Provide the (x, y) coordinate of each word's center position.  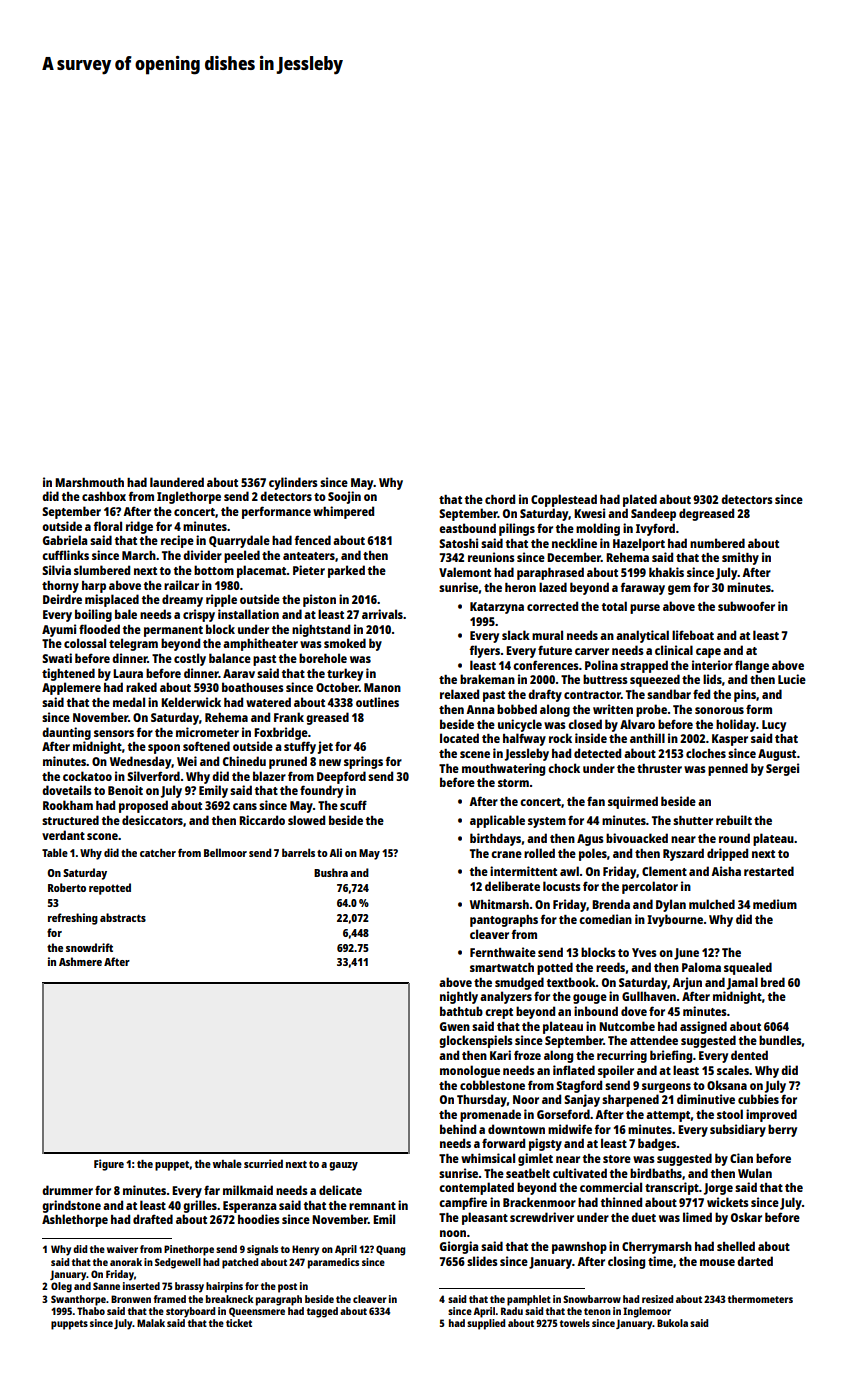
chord (500, 499)
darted (755, 1261)
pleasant (485, 1218)
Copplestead (564, 500)
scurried (263, 1163)
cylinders (293, 483)
